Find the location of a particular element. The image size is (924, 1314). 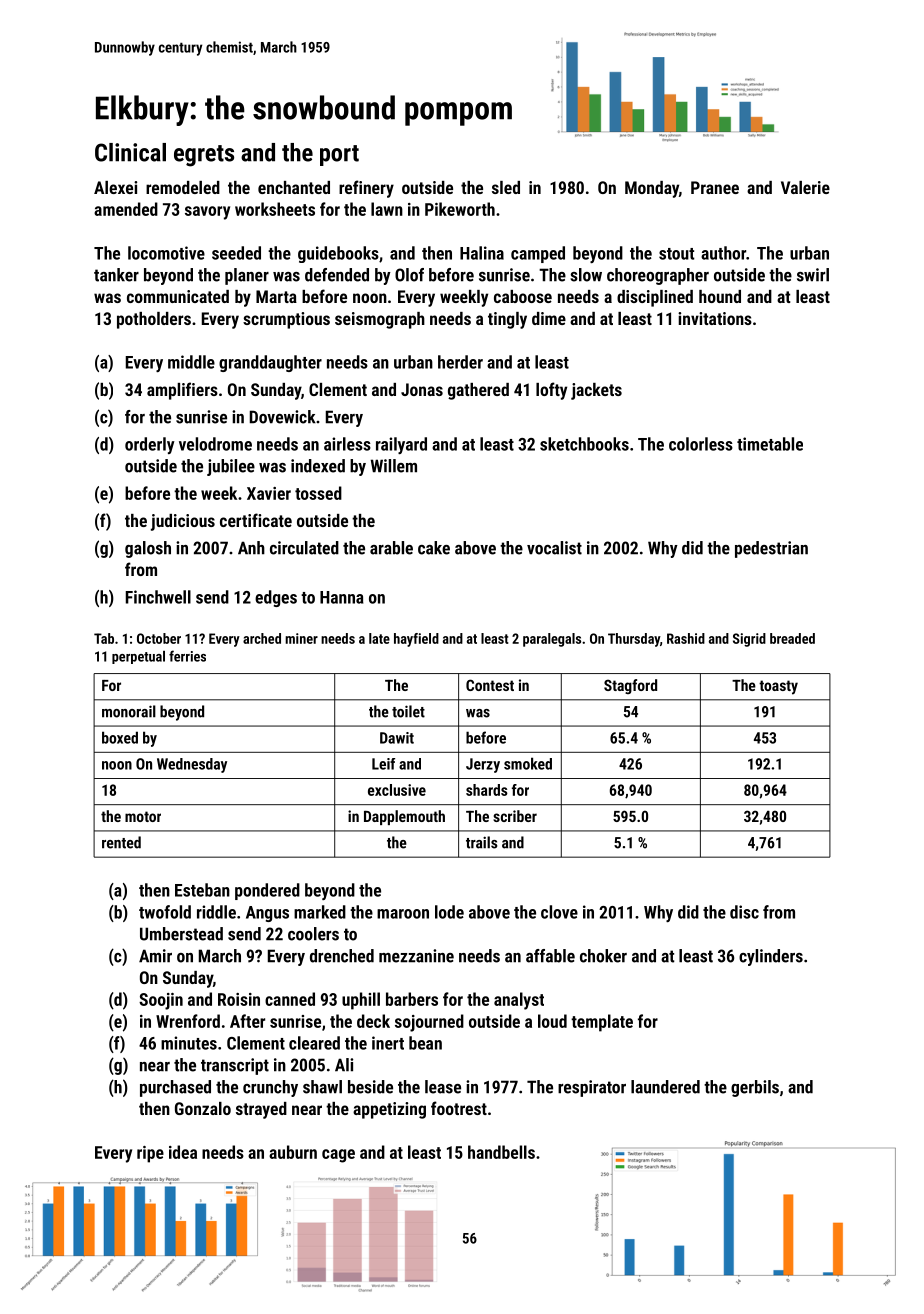

certificate is located at coordinates (256, 520).
